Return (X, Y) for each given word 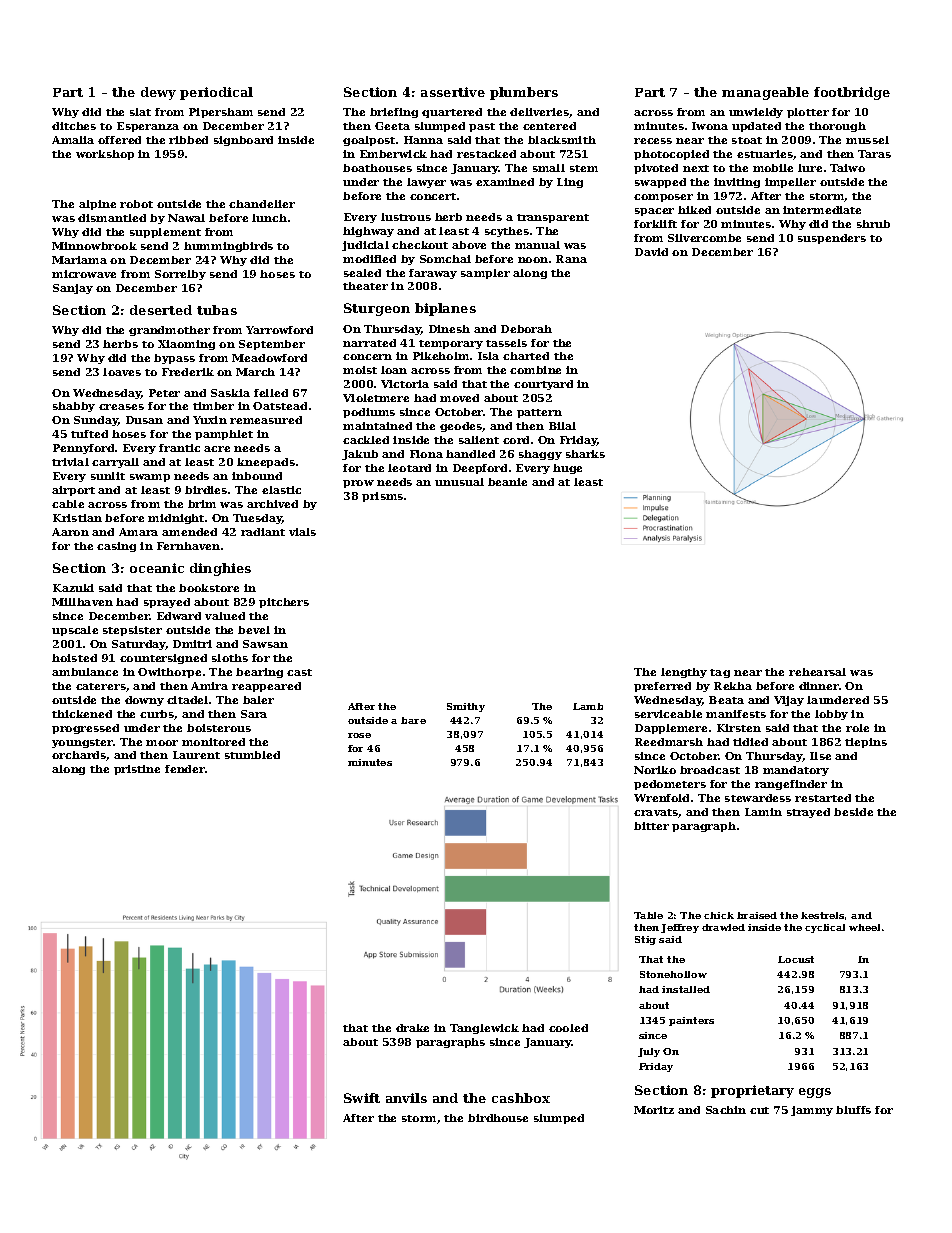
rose (359, 735)
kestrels (822, 915)
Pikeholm (441, 356)
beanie (507, 482)
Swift (362, 1098)
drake (412, 1028)
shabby (74, 407)
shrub (873, 224)
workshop (105, 155)
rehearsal (817, 672)
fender (185, 769)
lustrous (406, 217)
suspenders (832, 239)
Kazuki (73, 588)
